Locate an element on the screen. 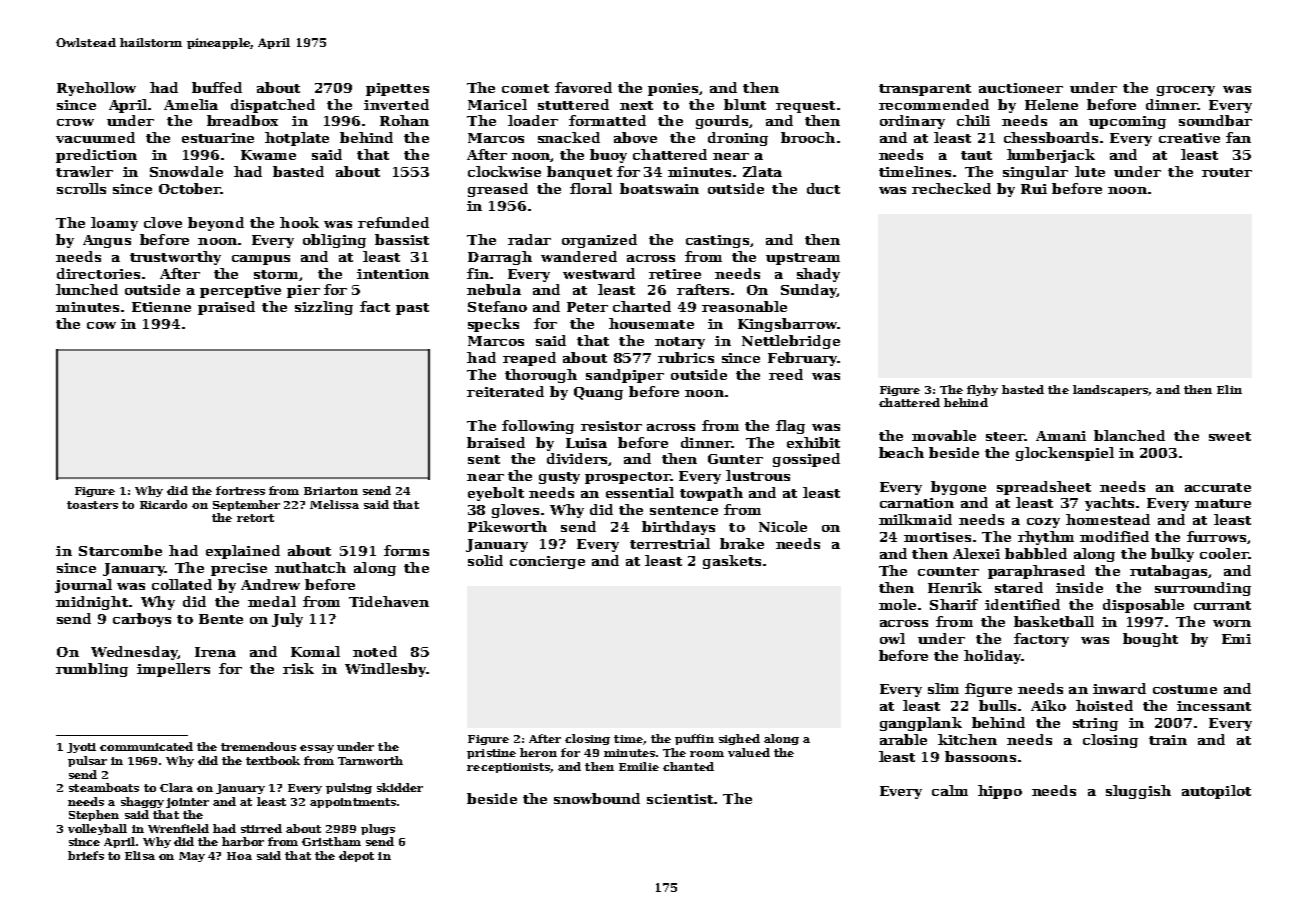 This screenshot has width=1308, height=924. carboys is located at coordinates (142, 620).
